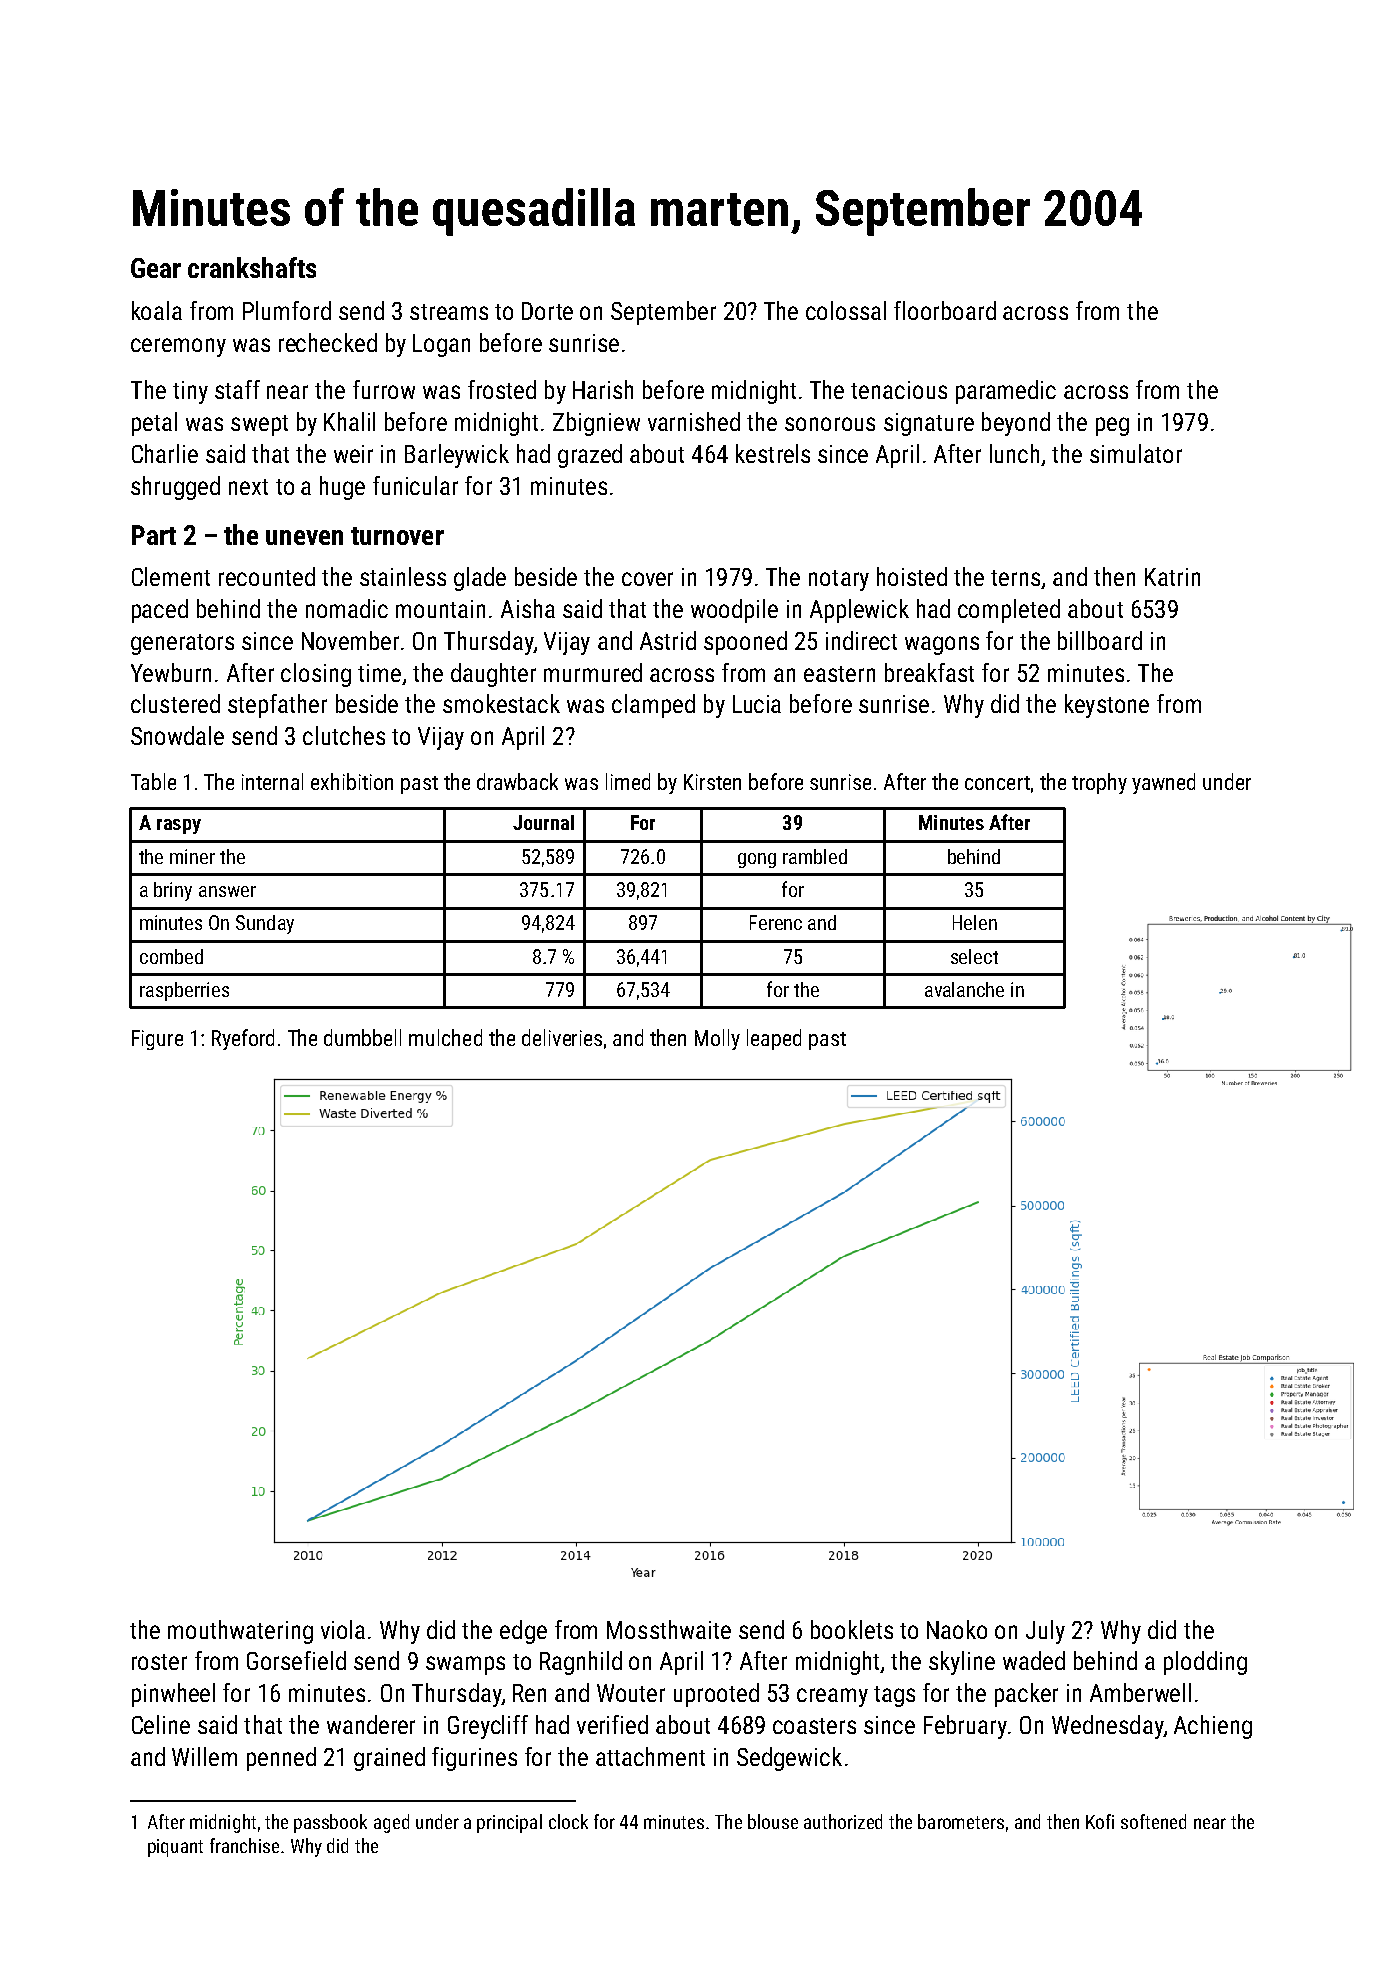 The height and width of the page is (1969, 1386). What do you see at coordinates (596, 424) in the page?
I see `Zbigniew` at bounding box center [596, 424].
